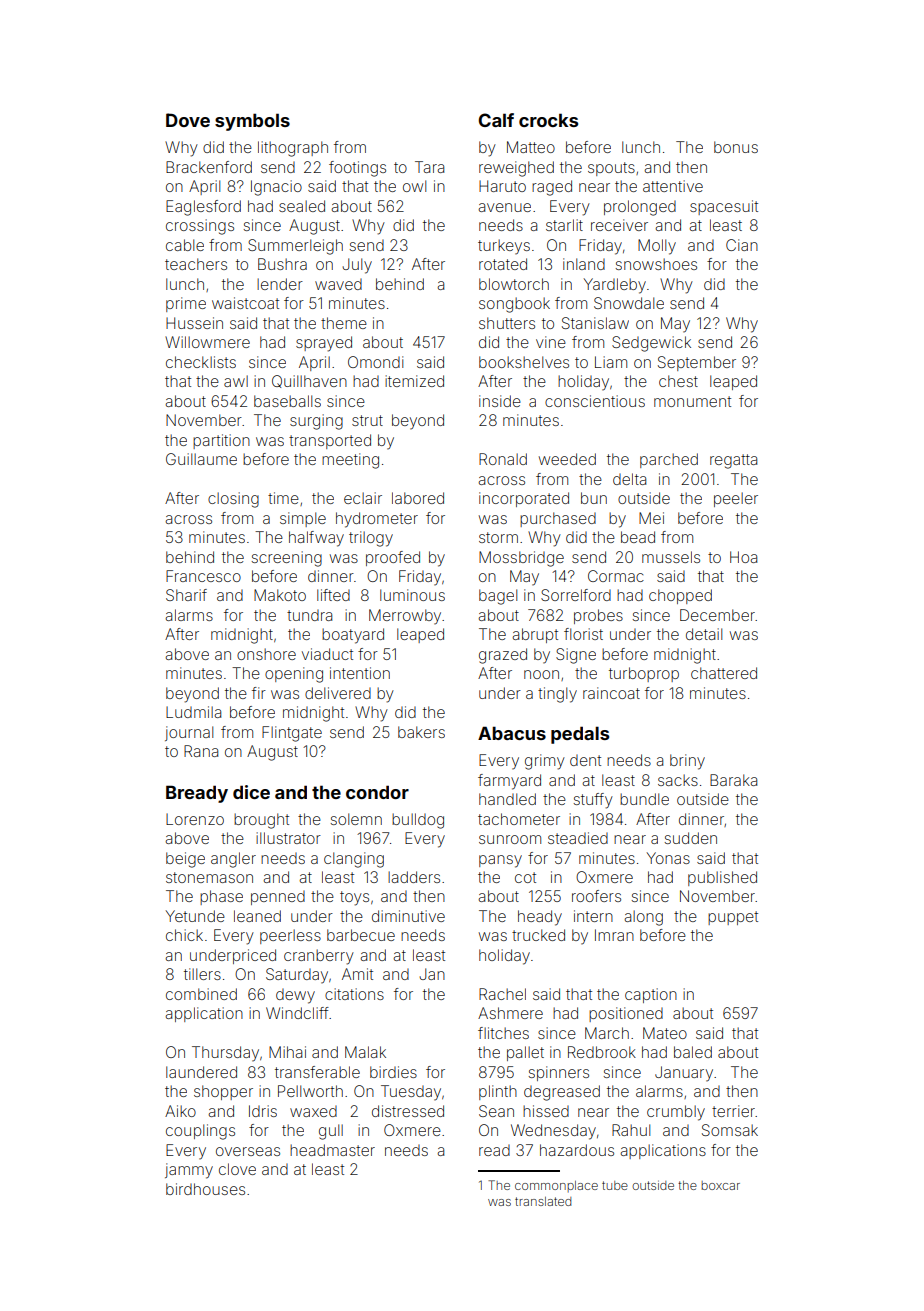 The width and height of the image is (924, 1311). I want to click on Makoto, so click(280, 595).
